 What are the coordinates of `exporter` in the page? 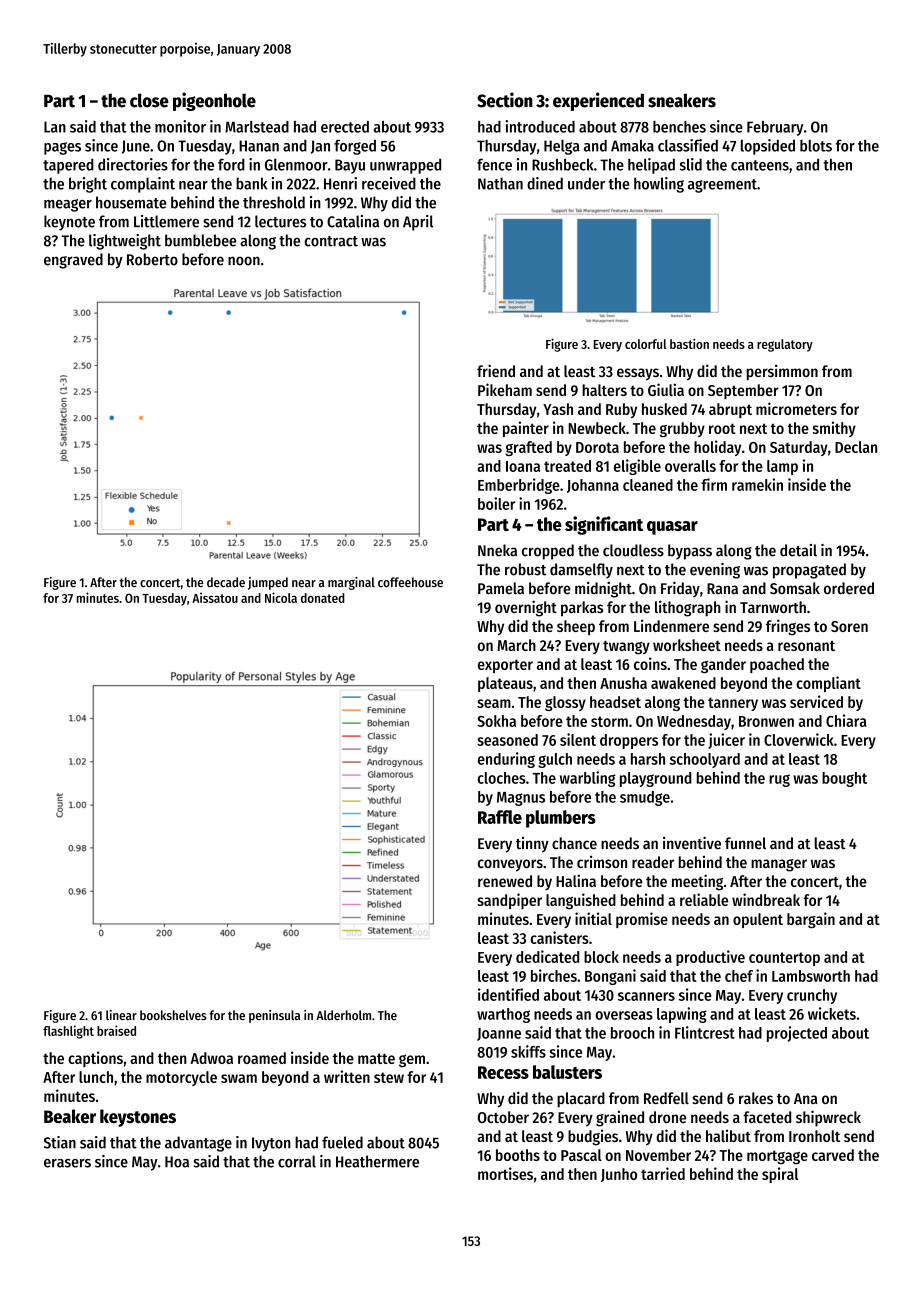 It's located at (505, 666).
